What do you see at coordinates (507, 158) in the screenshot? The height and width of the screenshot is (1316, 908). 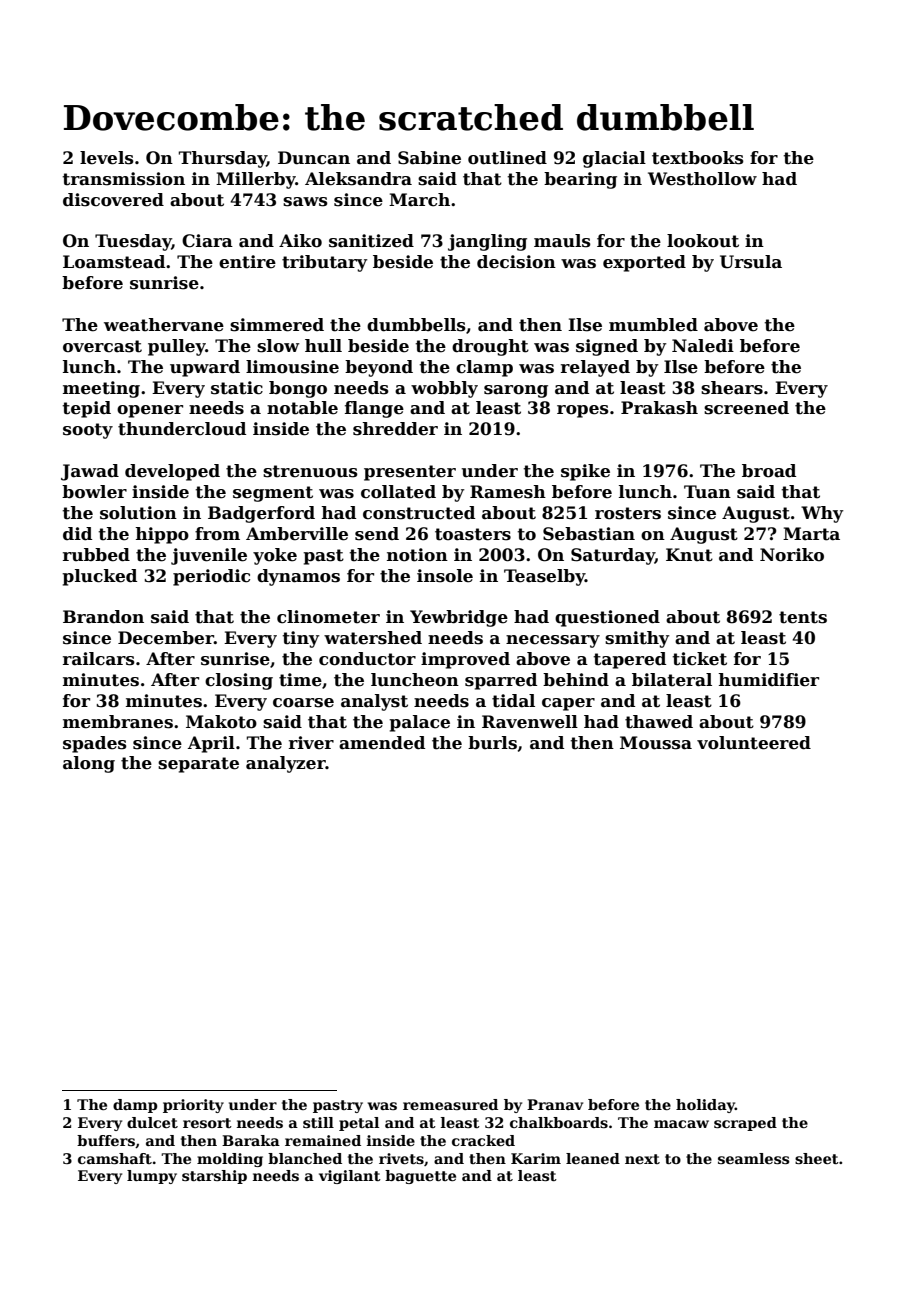 I see `outlined` at bounding box center [507, 158].
